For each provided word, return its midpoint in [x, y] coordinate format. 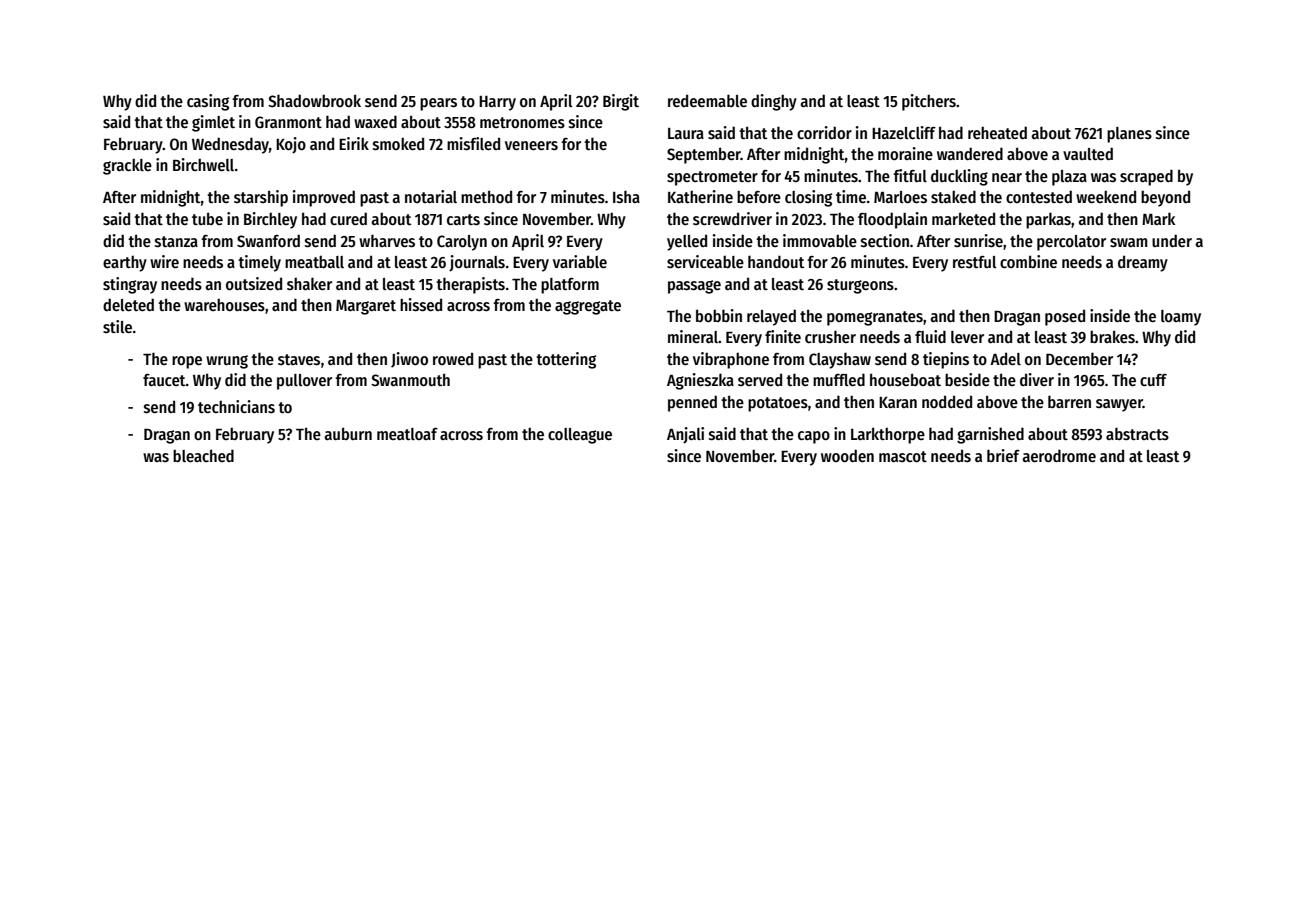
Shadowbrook [314, 100]
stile [117, 327]
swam [1129, 243]
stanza [176, 241]
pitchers [929, 102]
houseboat [905, 379]
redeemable [707, 100]
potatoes [778, 404]
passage [694, 287]
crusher [830, 337]
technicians [236, 407]
